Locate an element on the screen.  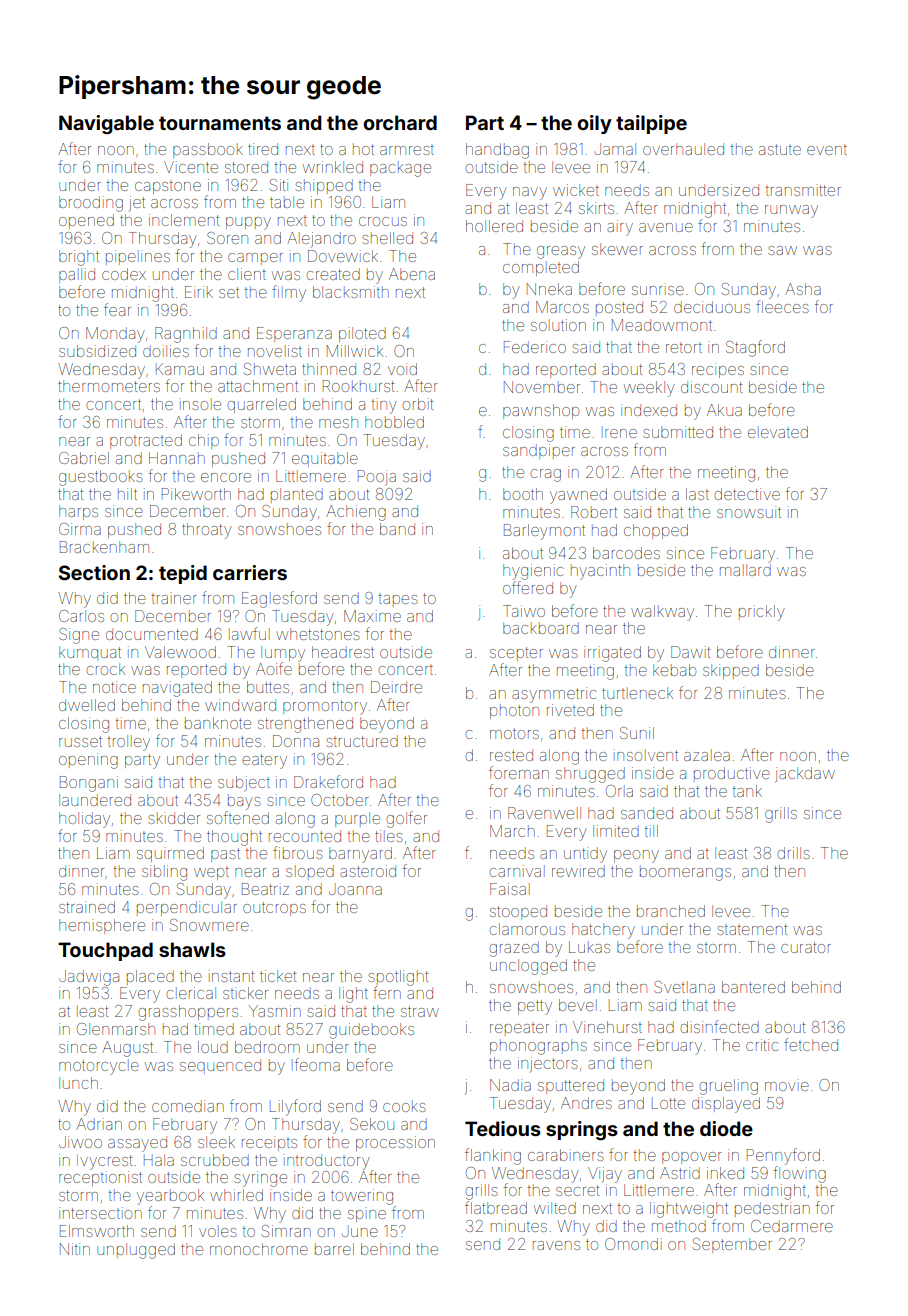
tepid is located at coordinates (183, 574).
